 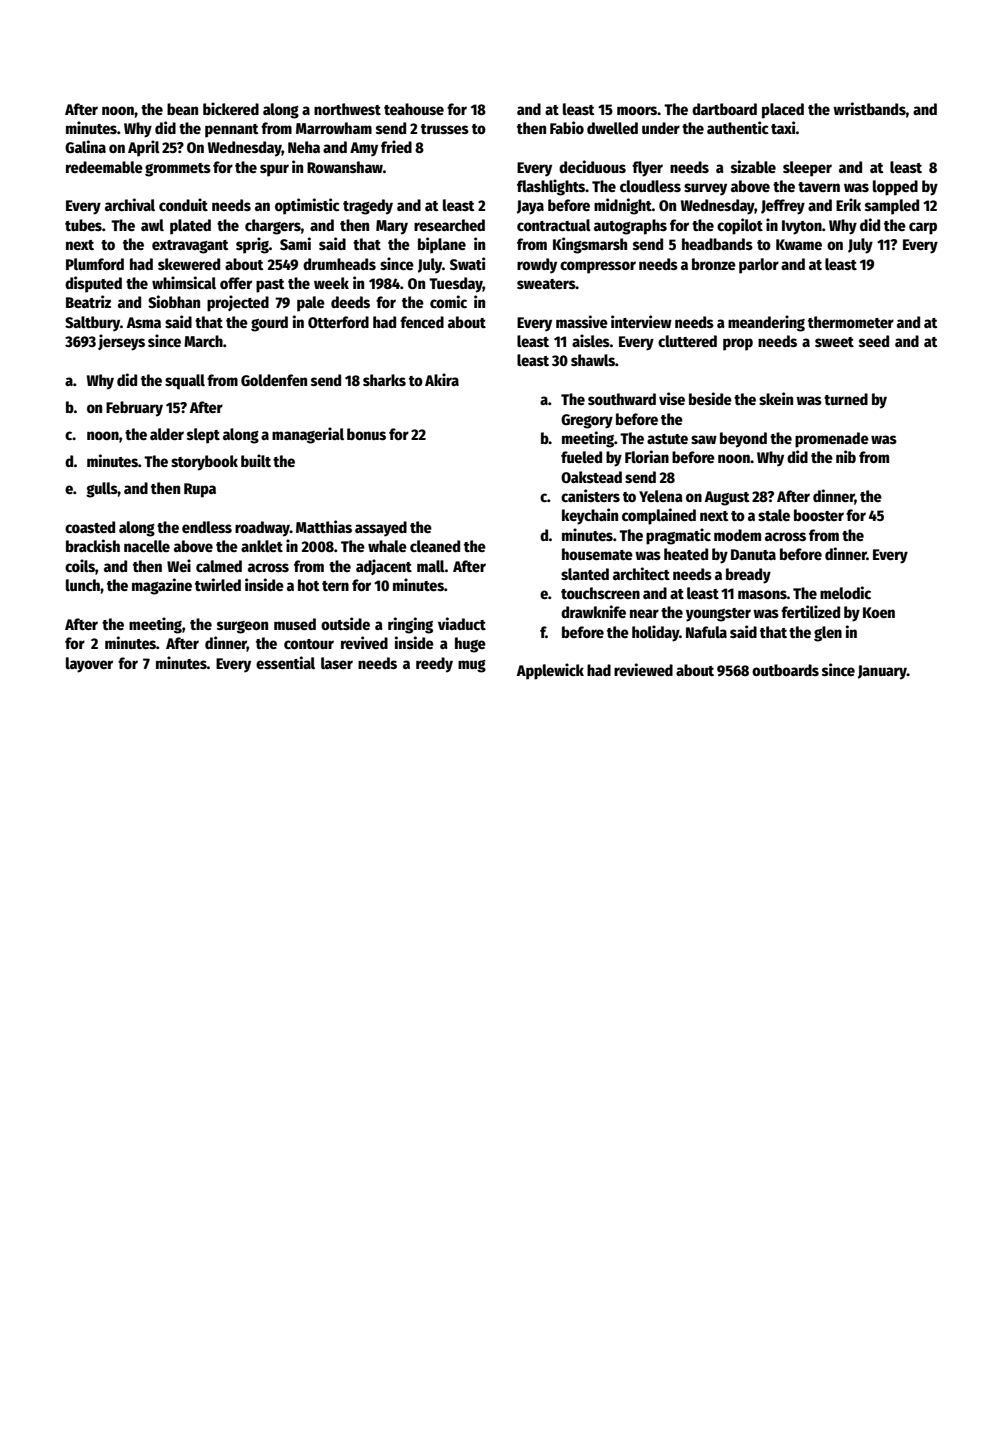 I want to click on bickered, so click(x=231, y=108).
